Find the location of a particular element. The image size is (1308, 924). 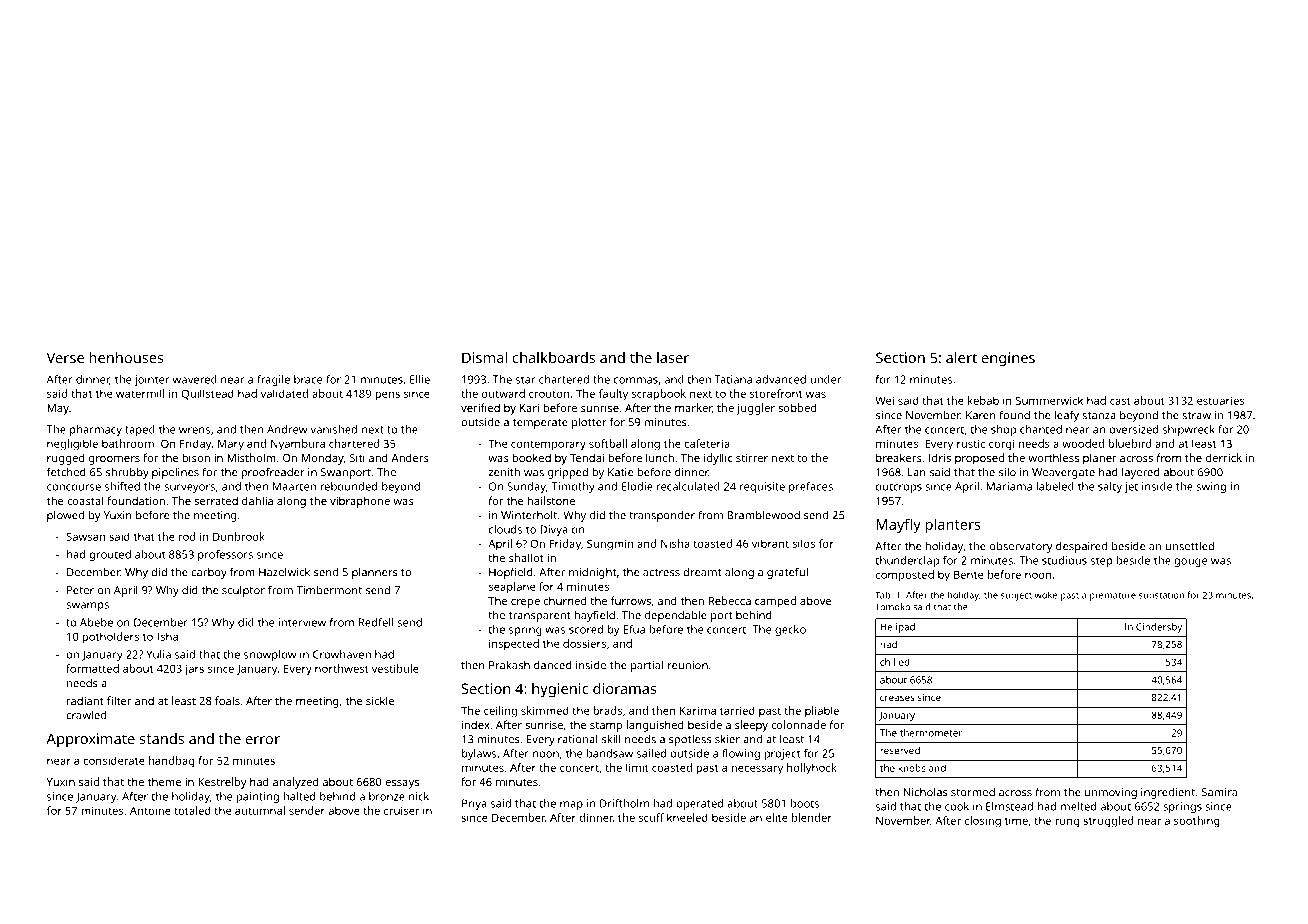

swing is located at coordinates (1211, 487).
